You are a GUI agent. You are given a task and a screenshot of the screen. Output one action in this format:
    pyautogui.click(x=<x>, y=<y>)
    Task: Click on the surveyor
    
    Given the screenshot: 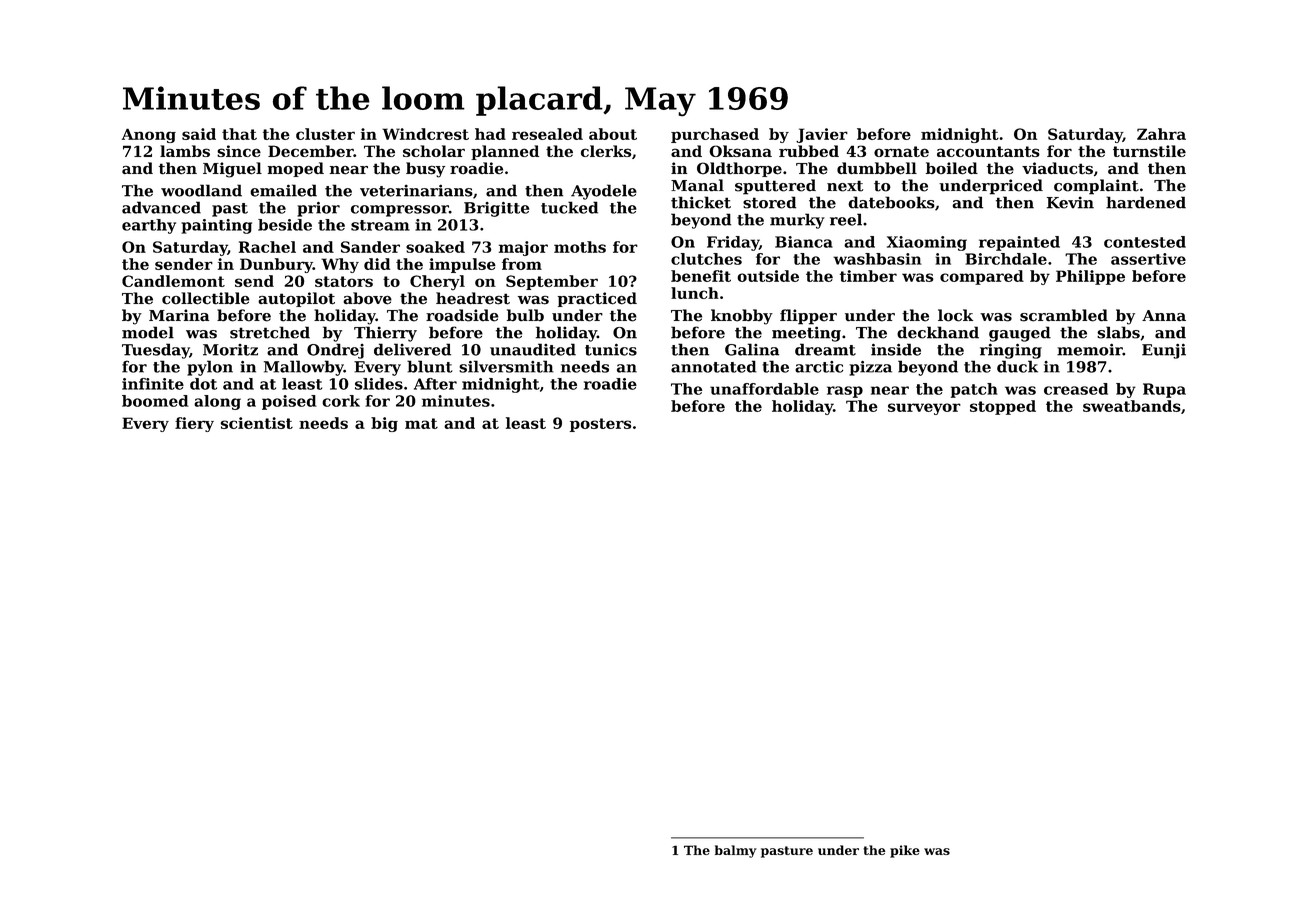 What is the action you would take?
    pyautogui.click(x=924, y=409)
